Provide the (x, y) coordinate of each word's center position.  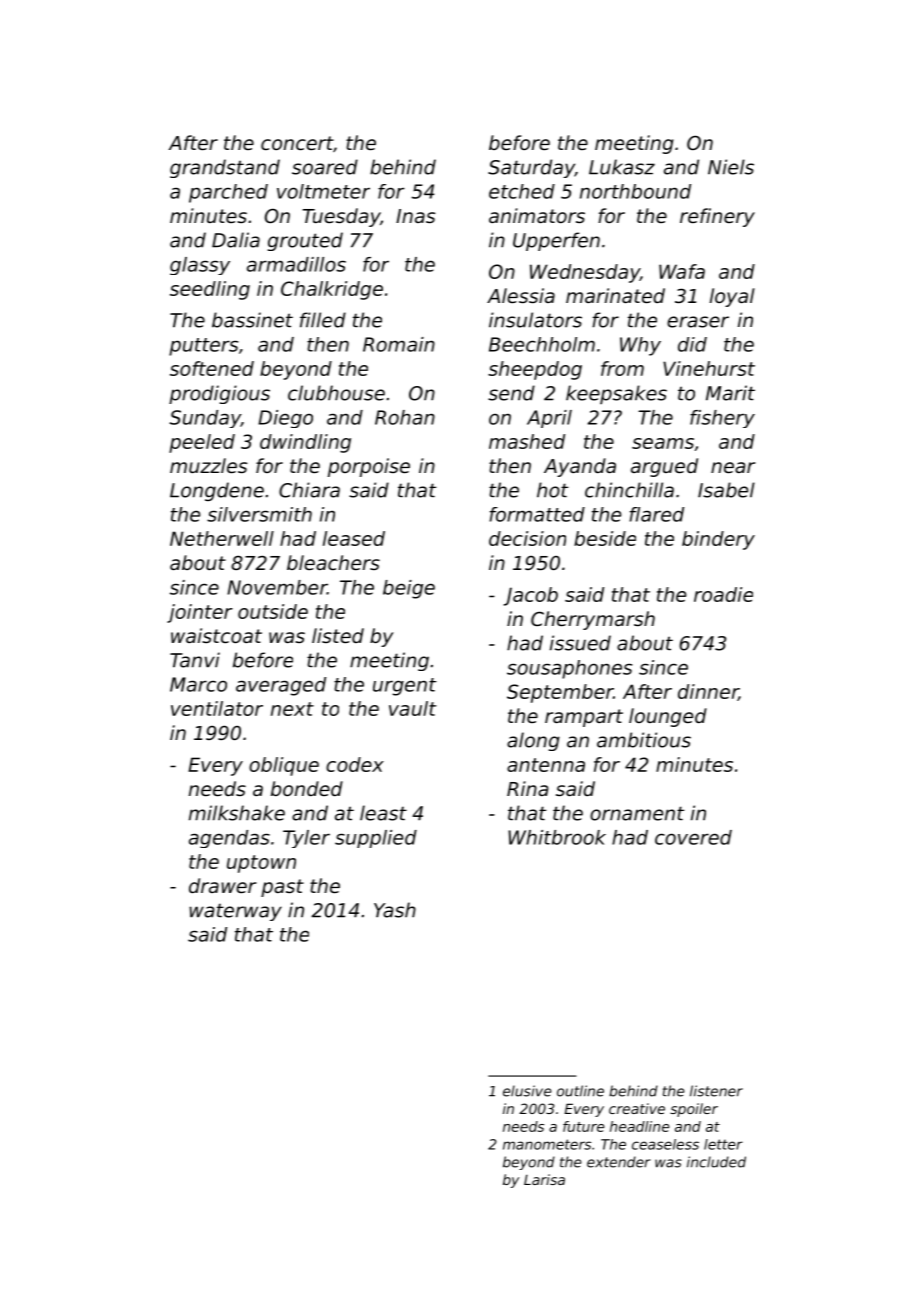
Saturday (531, 168)
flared (657, 514)
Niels (731, 167)
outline (580, 1091)
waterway (235, 912)
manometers (547, 1144)
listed (338, 635)
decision (527, 538)
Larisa (544, 1179)
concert (297, 143)
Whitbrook (557, 837)
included (716, 1162)
